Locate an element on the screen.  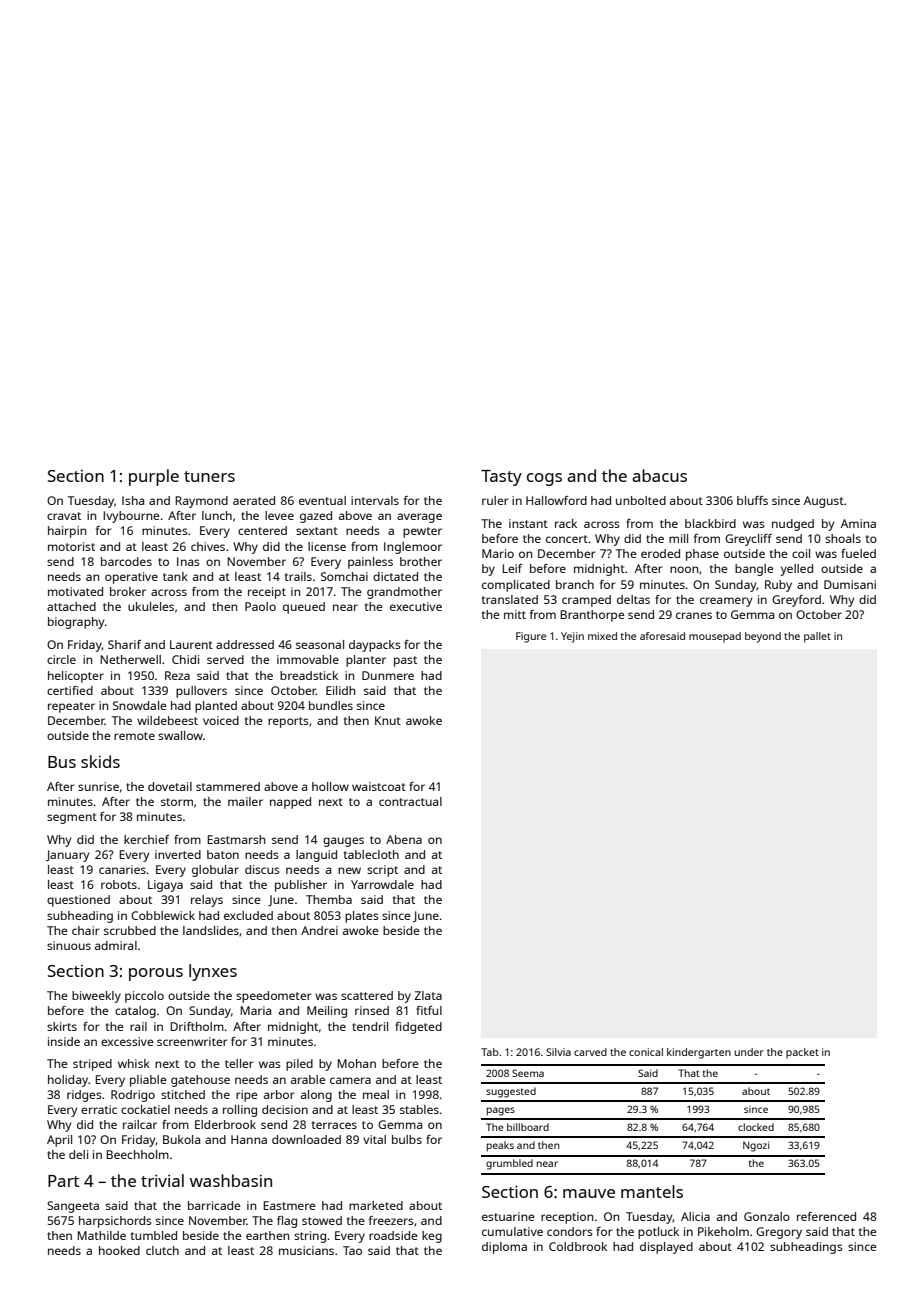
daypacks is located at coordinates (375, 646).
